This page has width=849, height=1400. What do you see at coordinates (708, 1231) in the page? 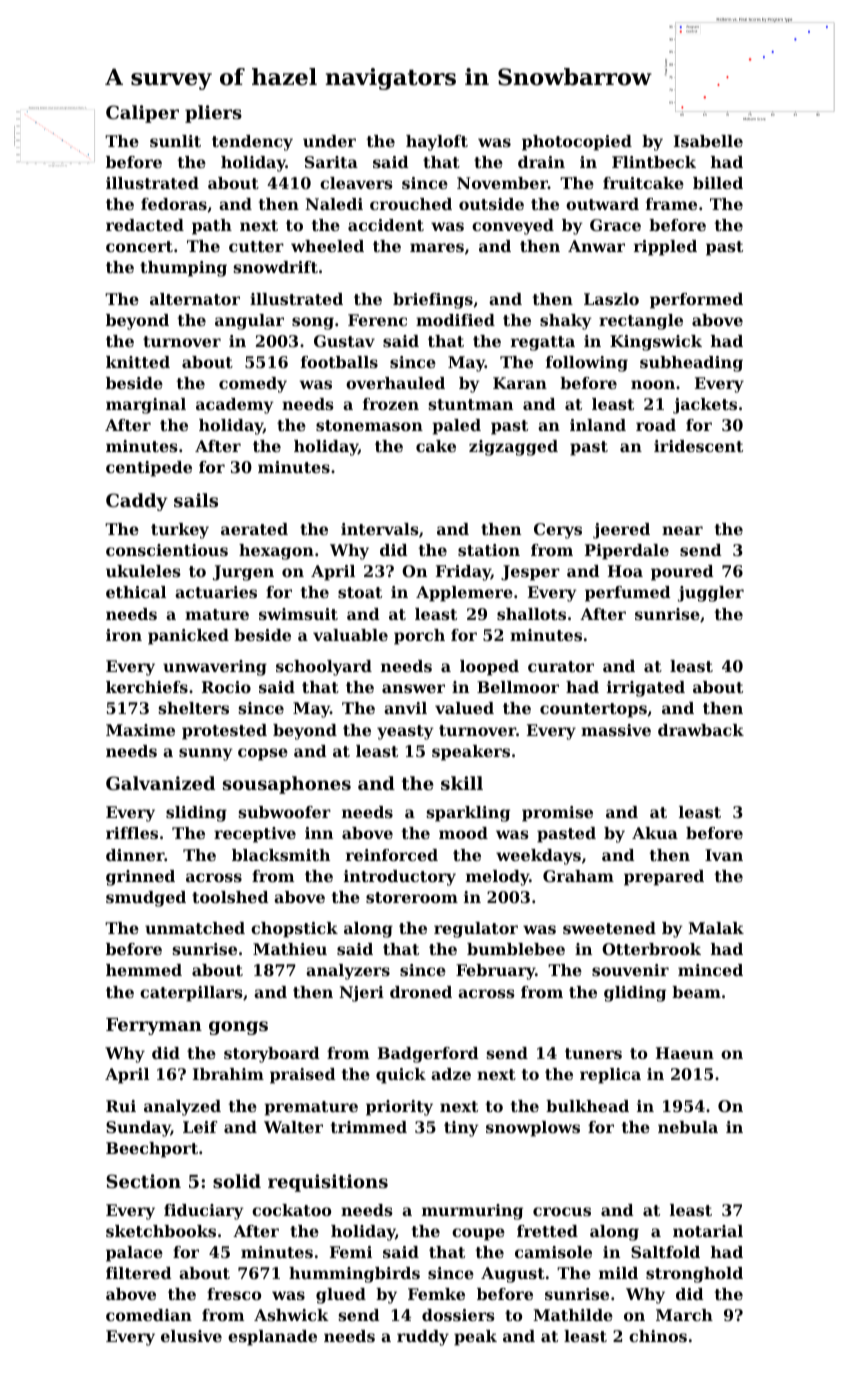
I see `notarial` at bounding box center [708, 1231].
